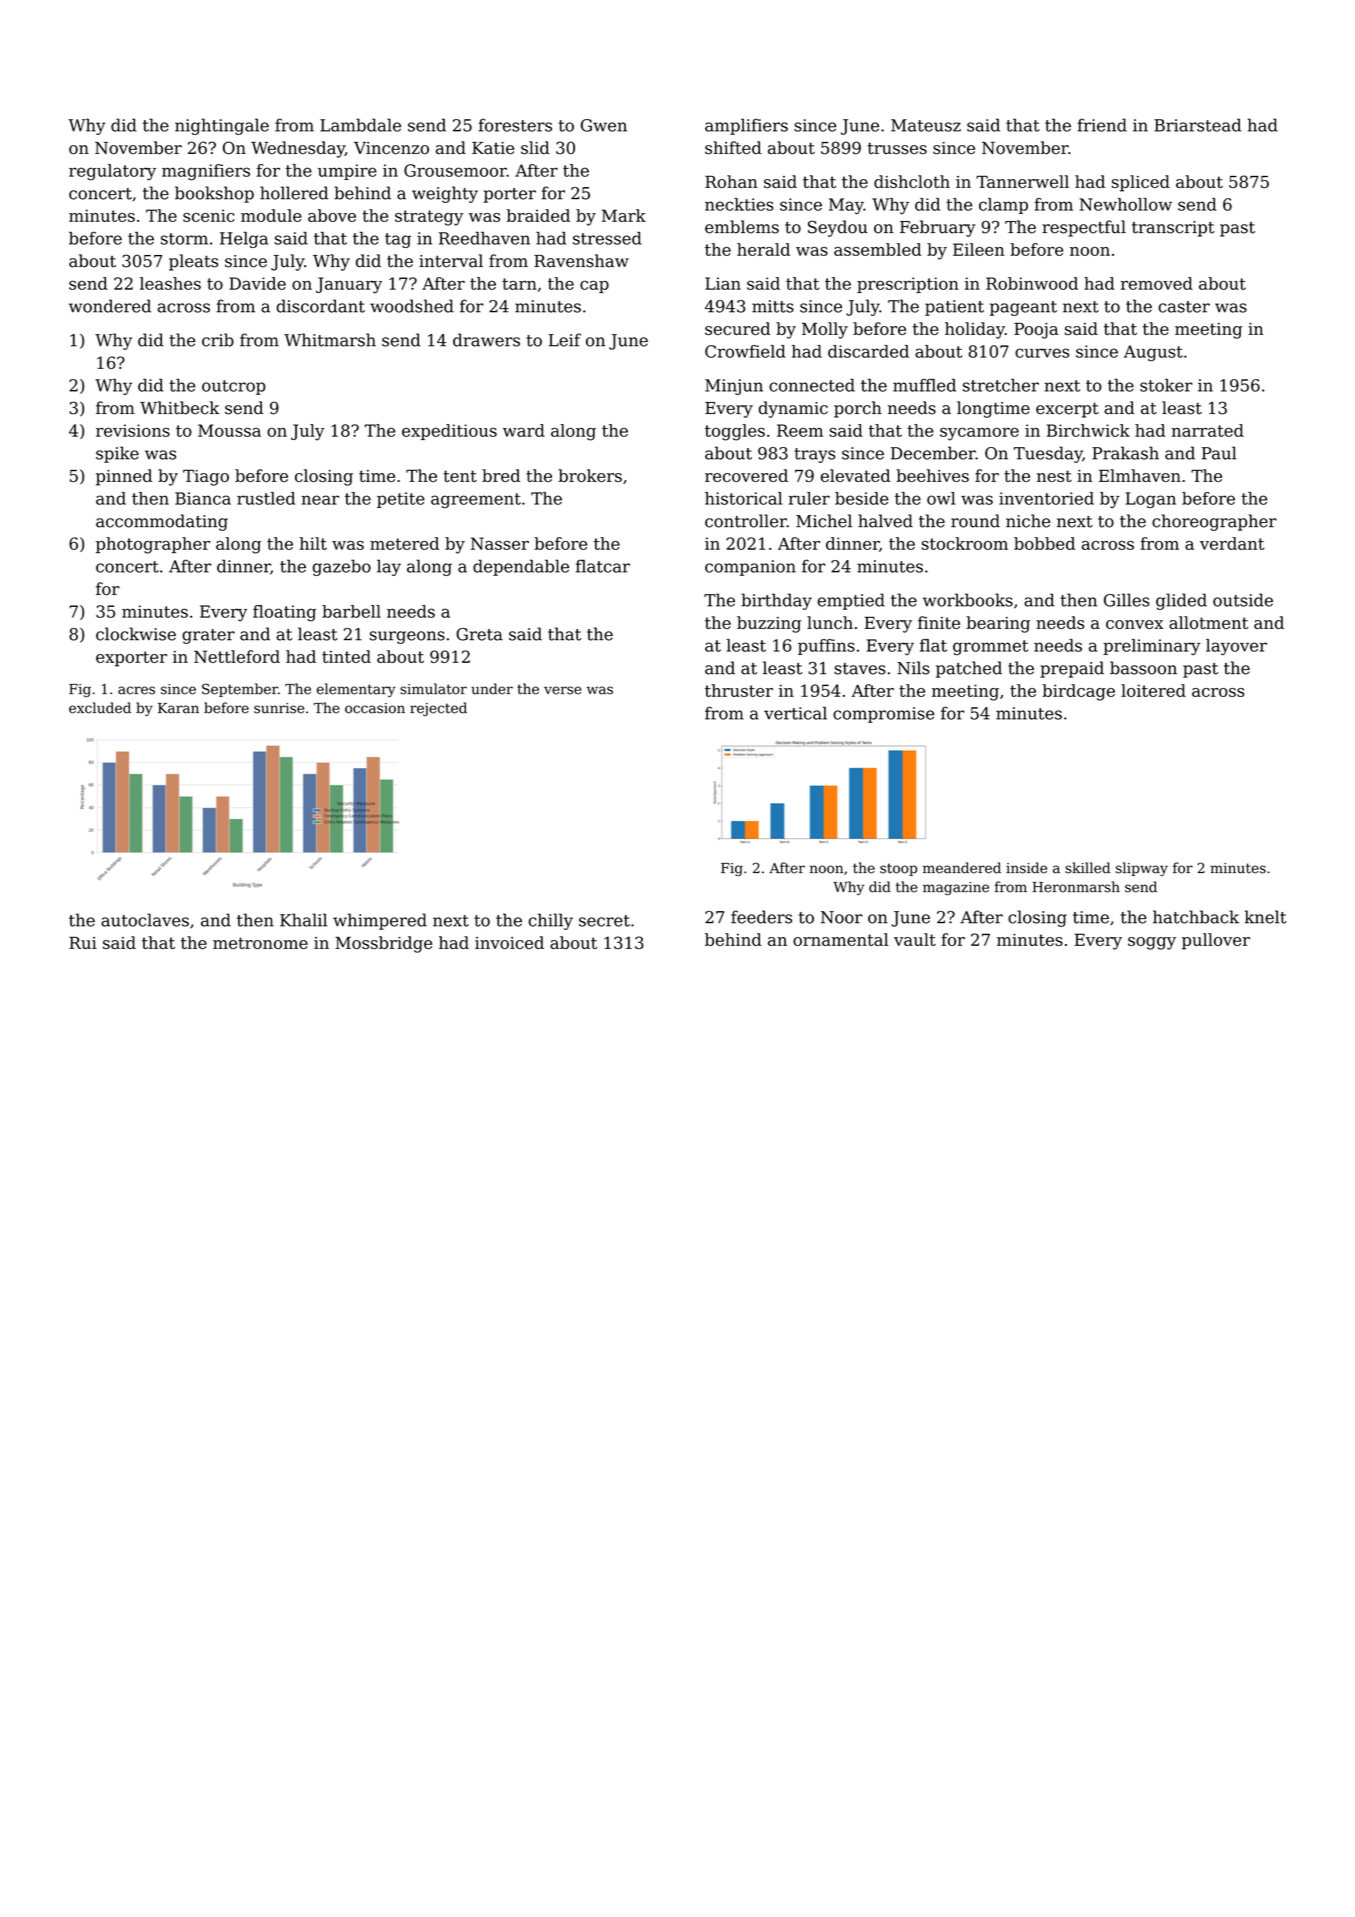  I want to click on compromise, so click(883, 715).
